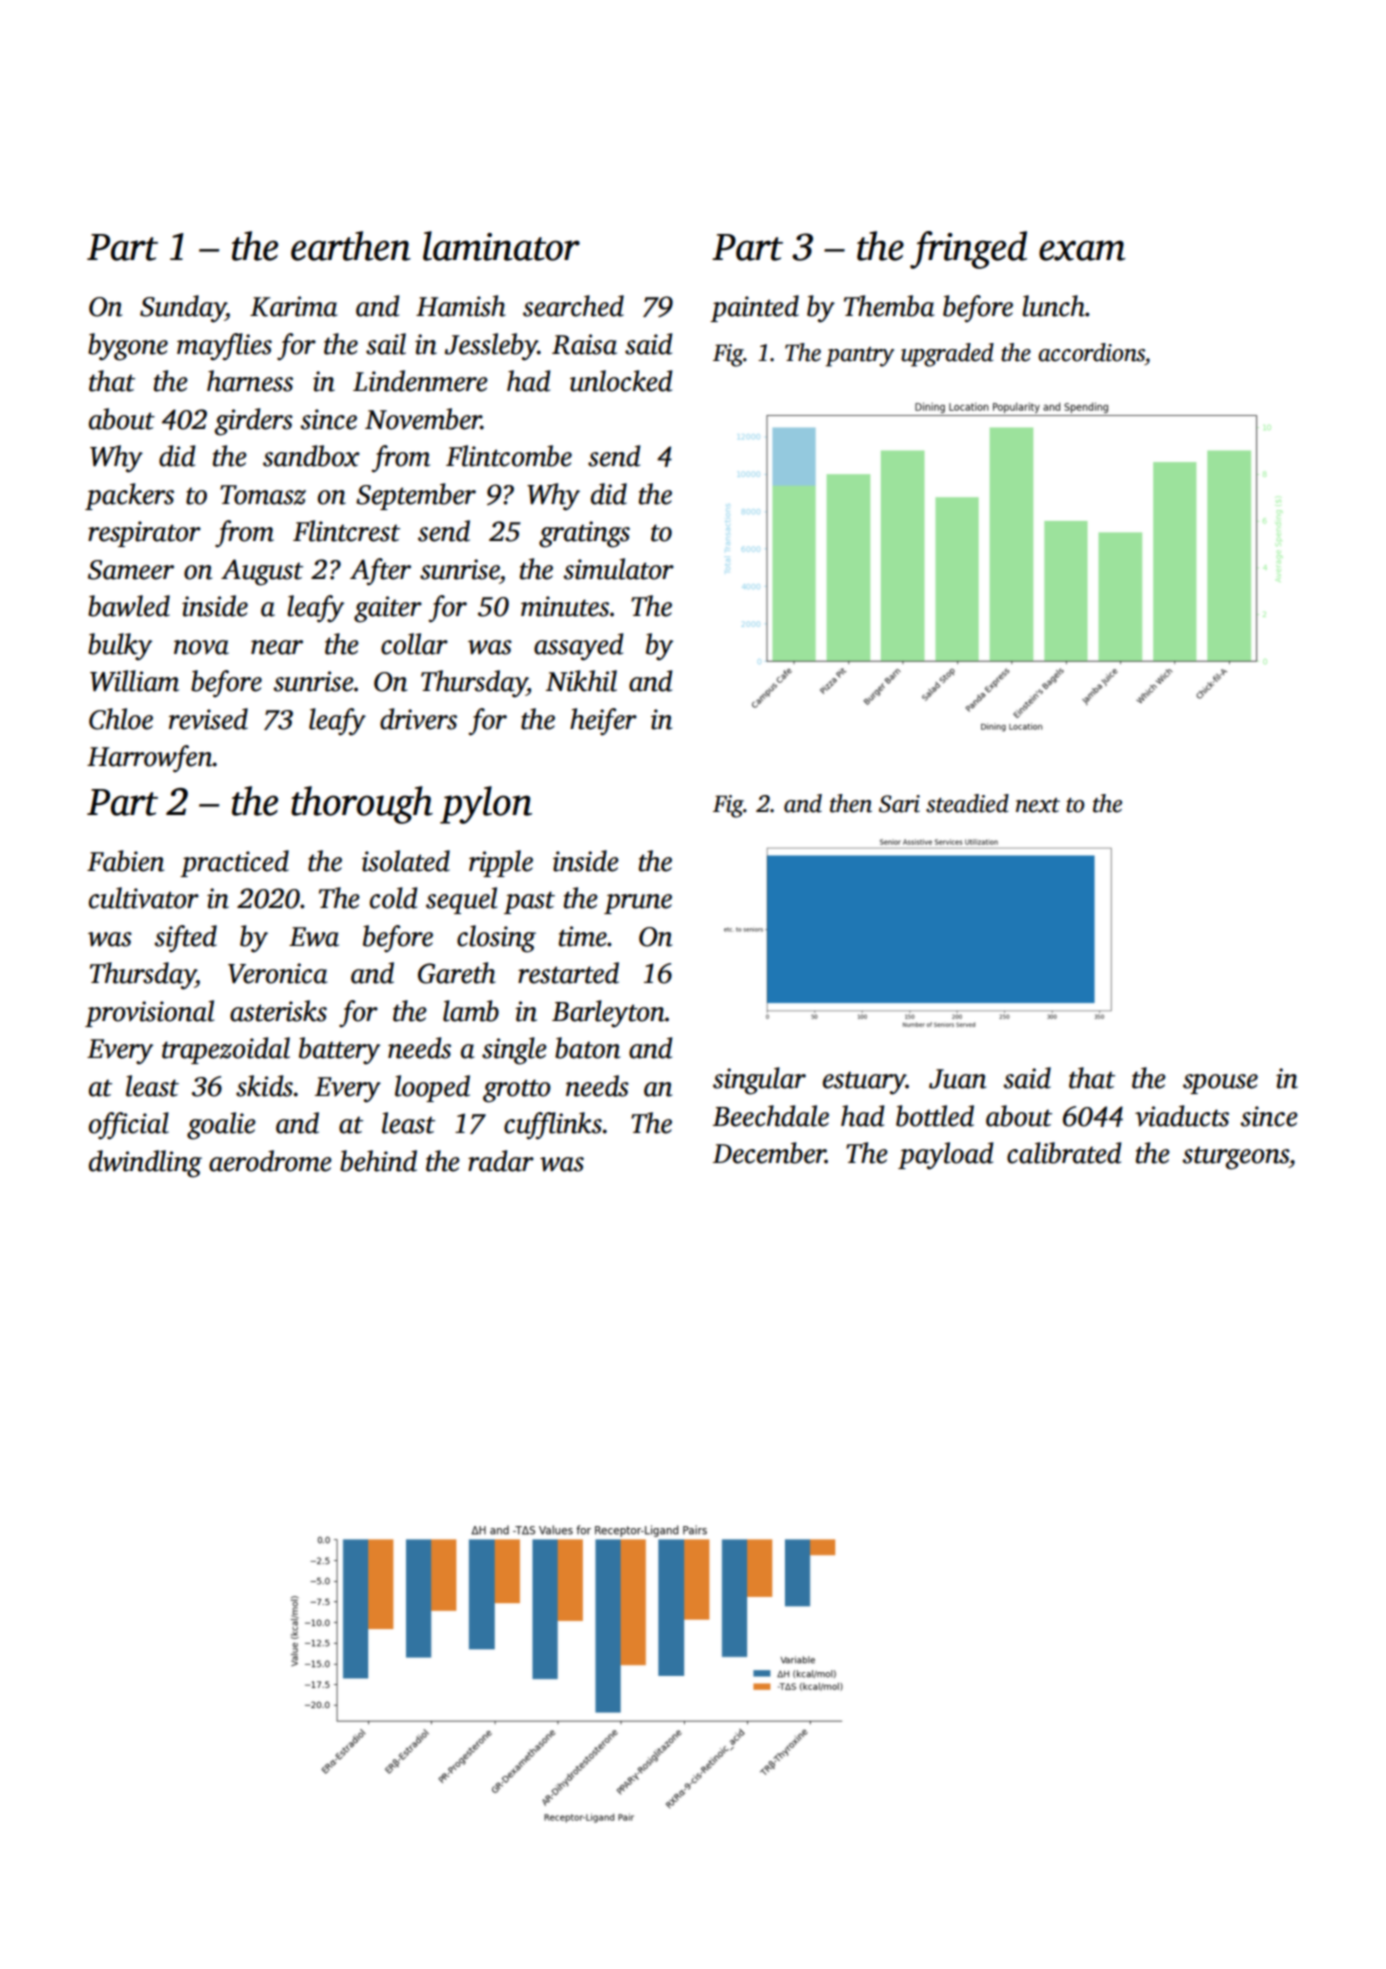 The image size is (1386, 1969). I want to click on heifer, so click(603, 722).
